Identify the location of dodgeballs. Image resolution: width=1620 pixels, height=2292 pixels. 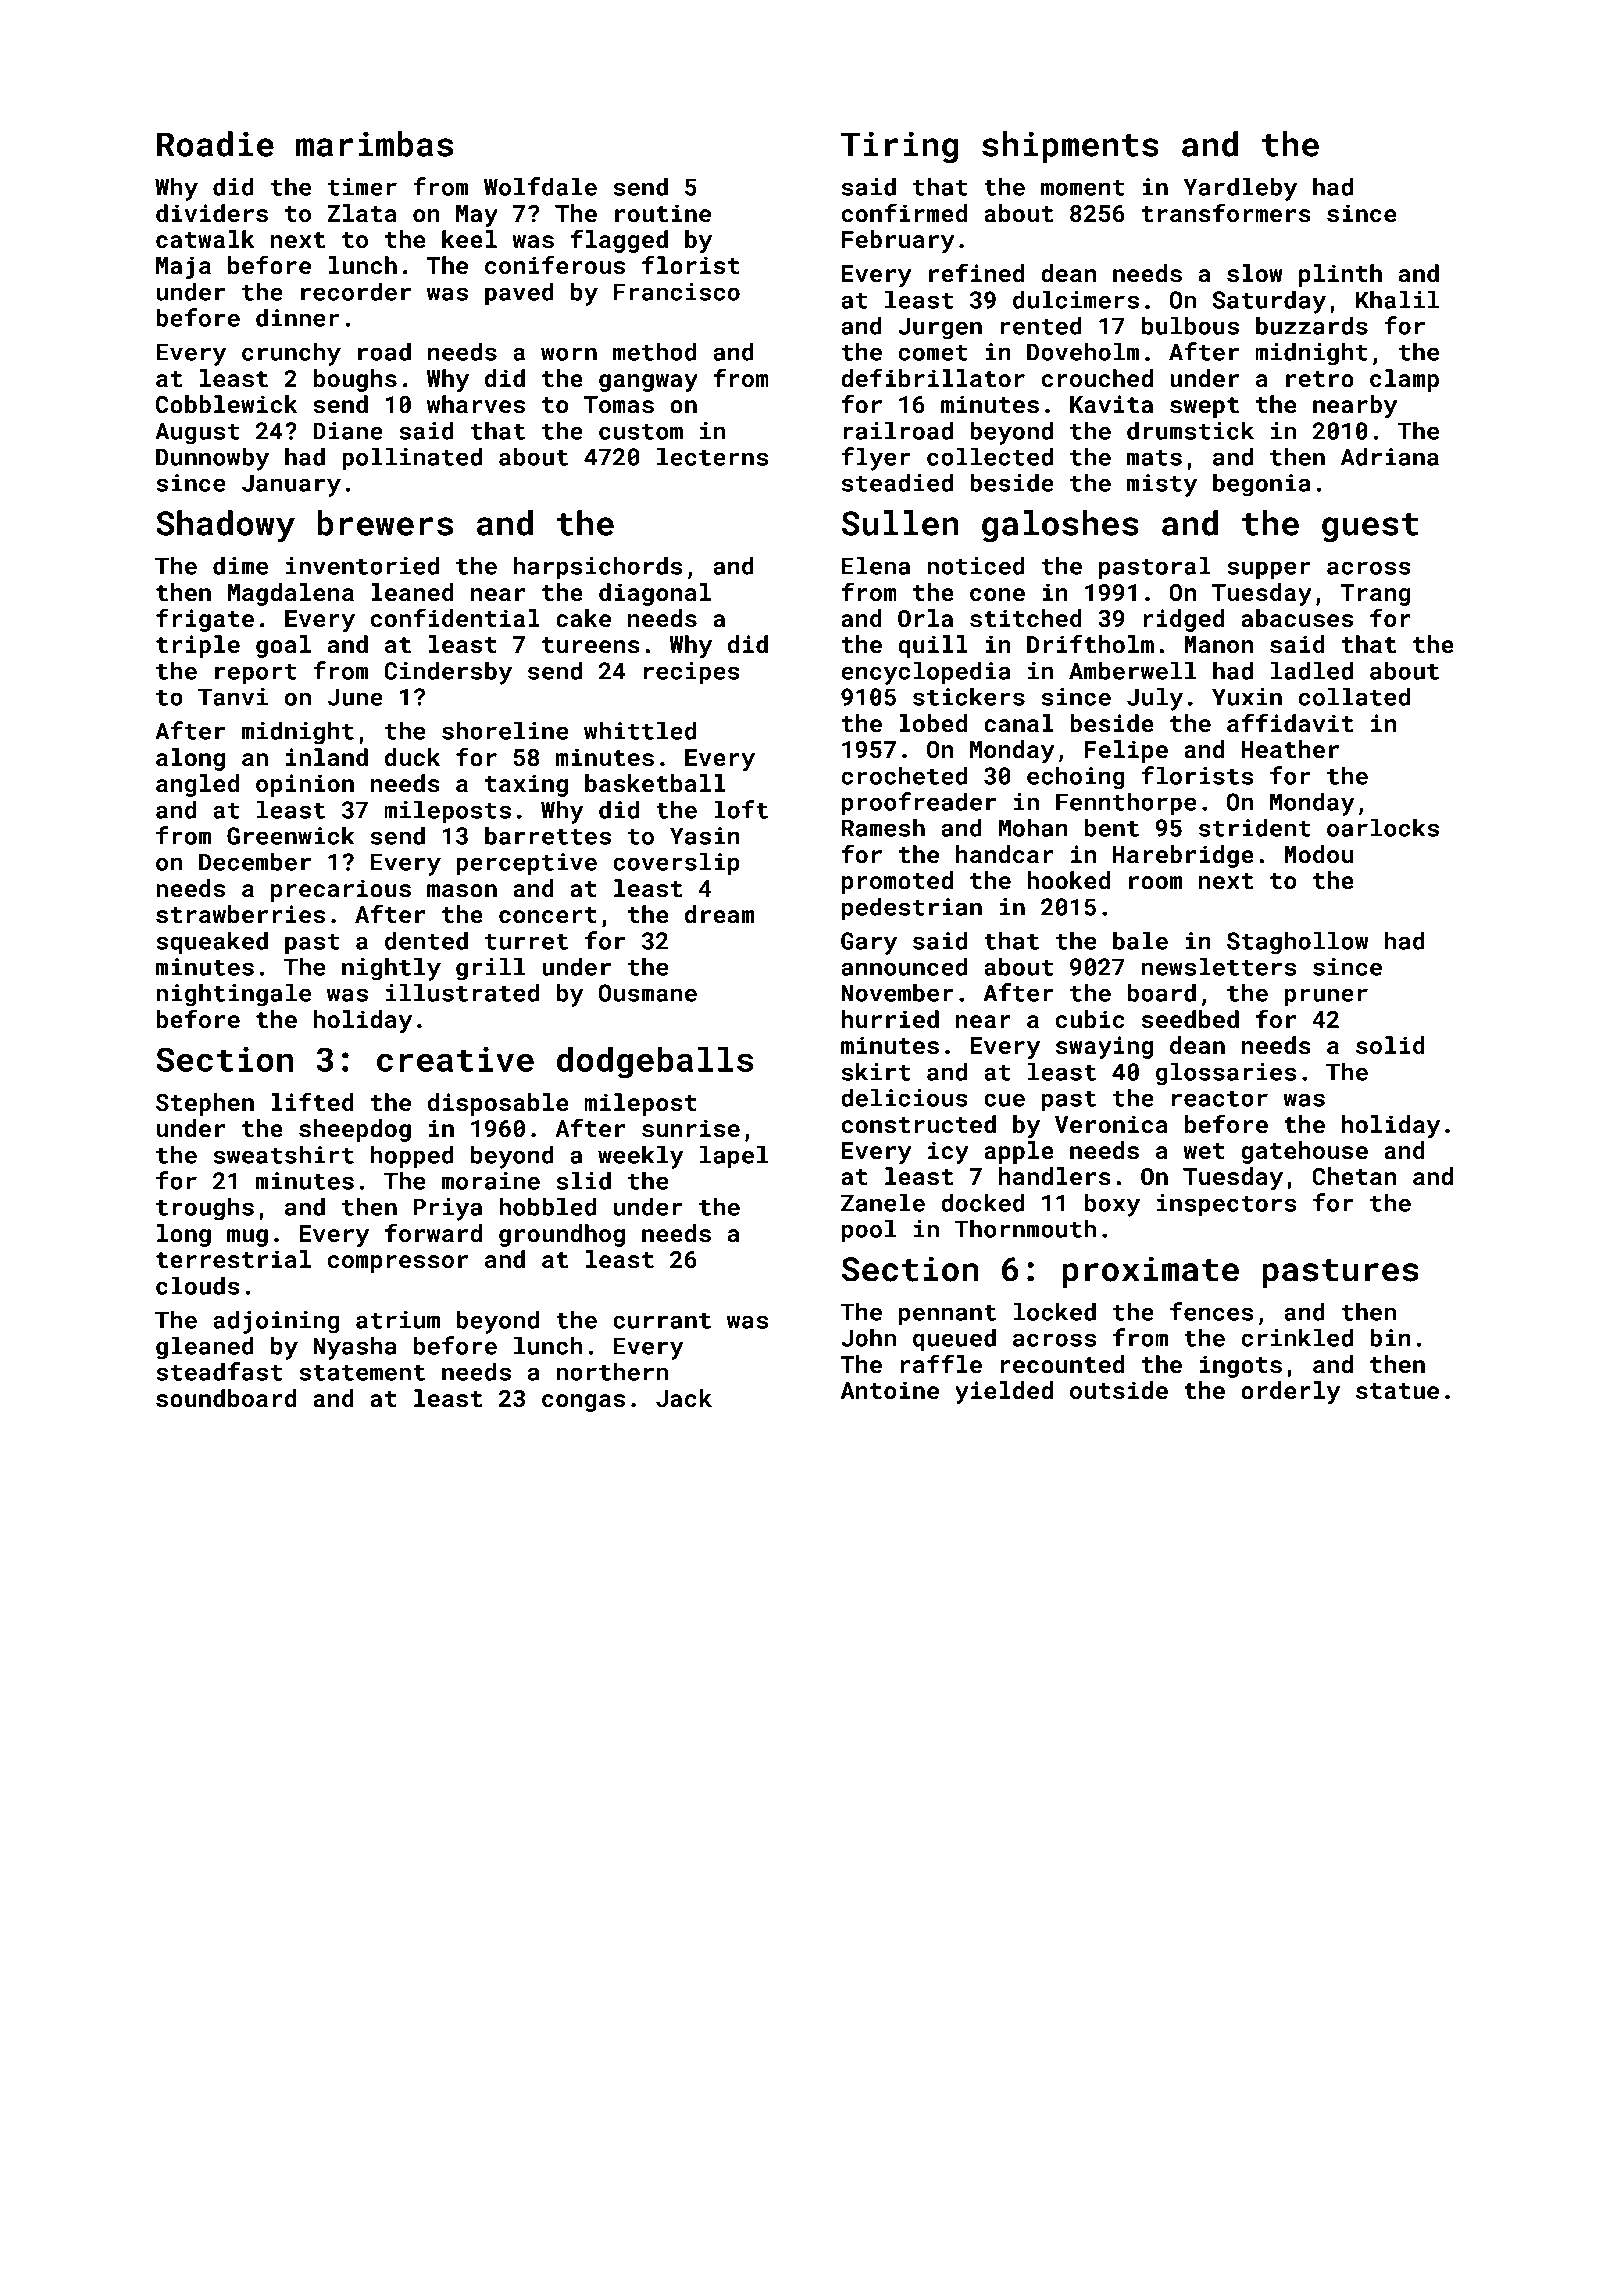
(655, 1062).
